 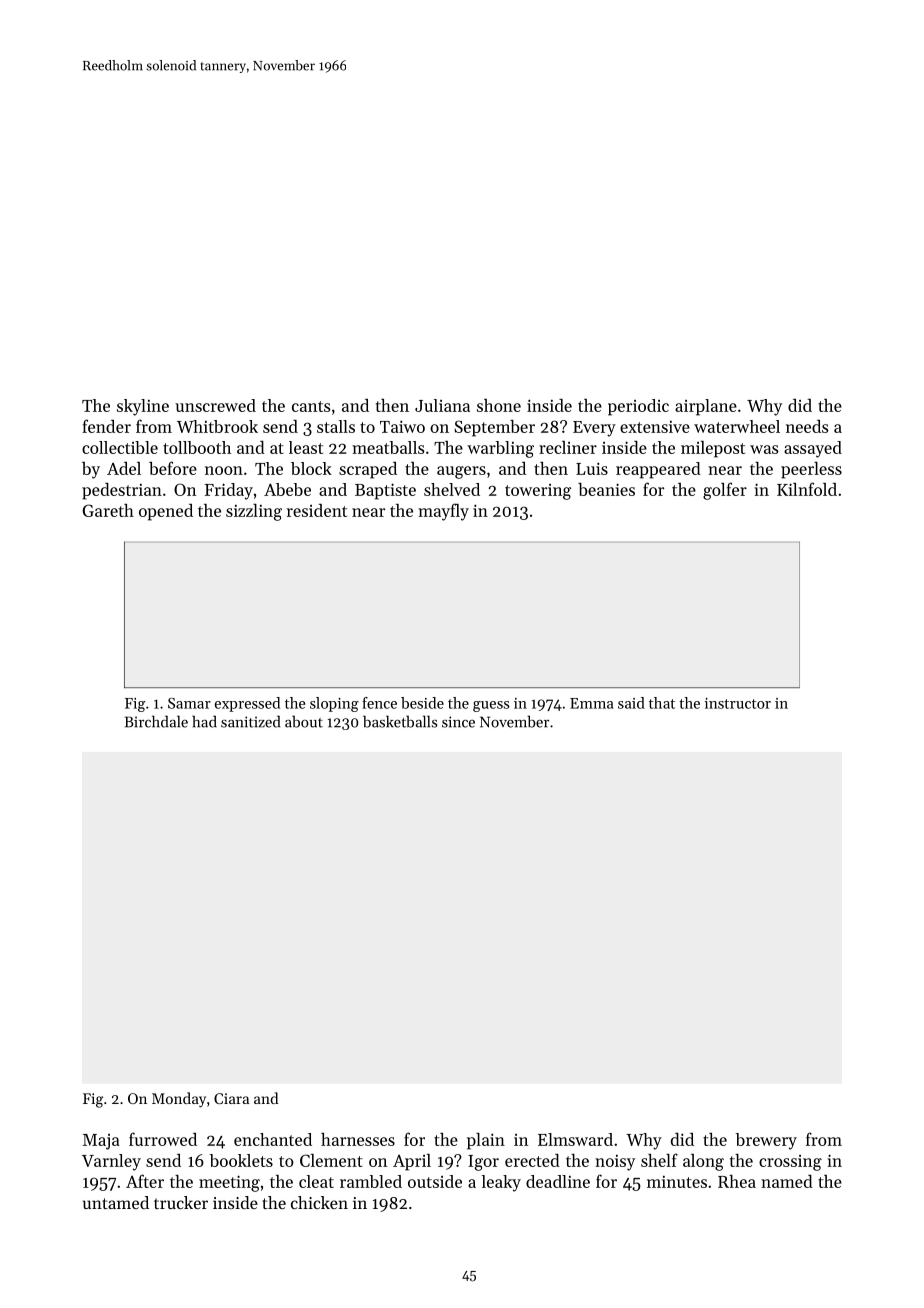 I want to click on Elmsward, so click(x=575, y=1139).
